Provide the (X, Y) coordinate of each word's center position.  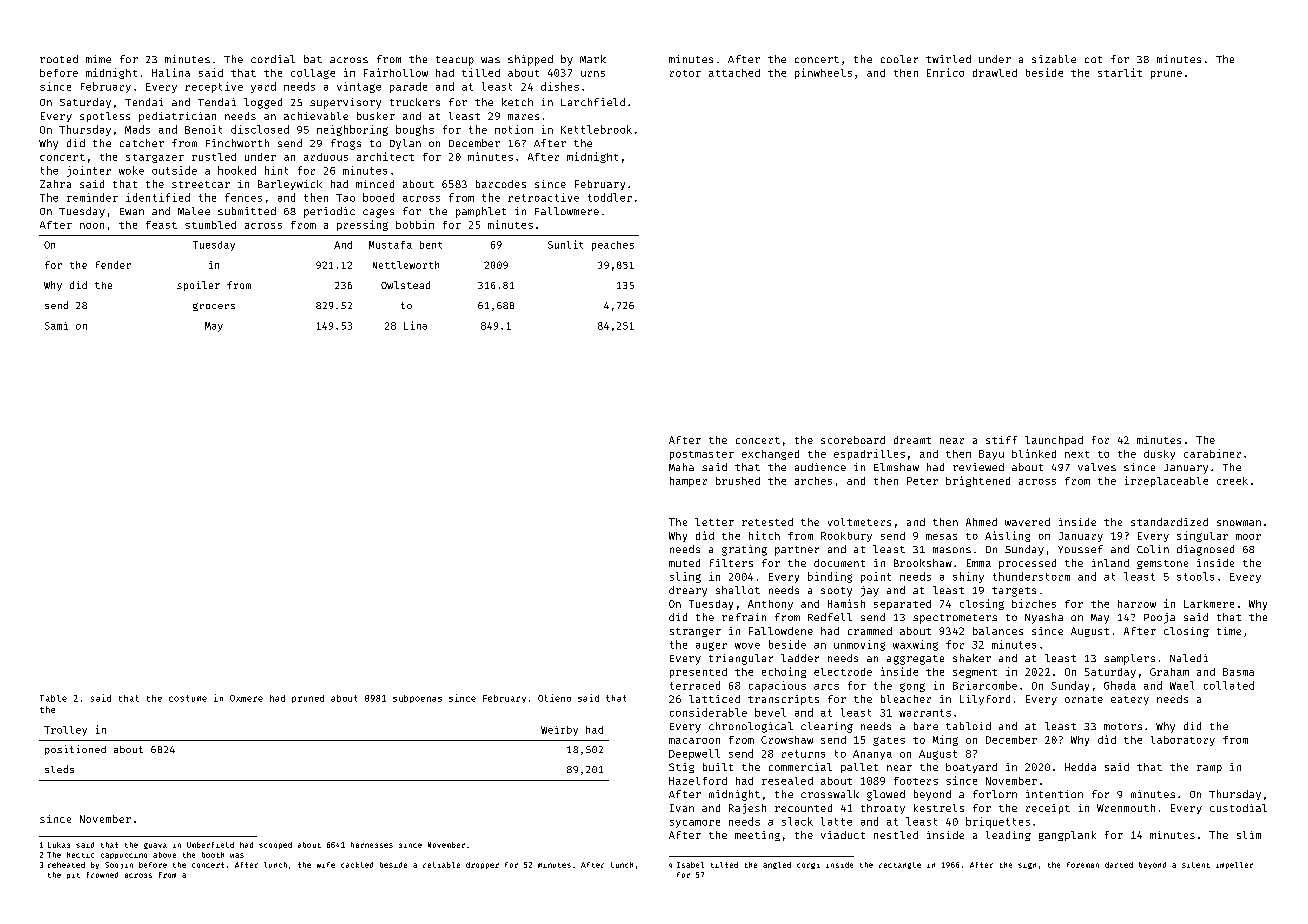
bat (313, 59)
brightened (978, 481)
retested (767, 522)
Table (53, 698)
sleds (59, 769)
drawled (995, 73)
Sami (56, 326)
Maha (681, 467)
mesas (941, 537)
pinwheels (823, 73)
